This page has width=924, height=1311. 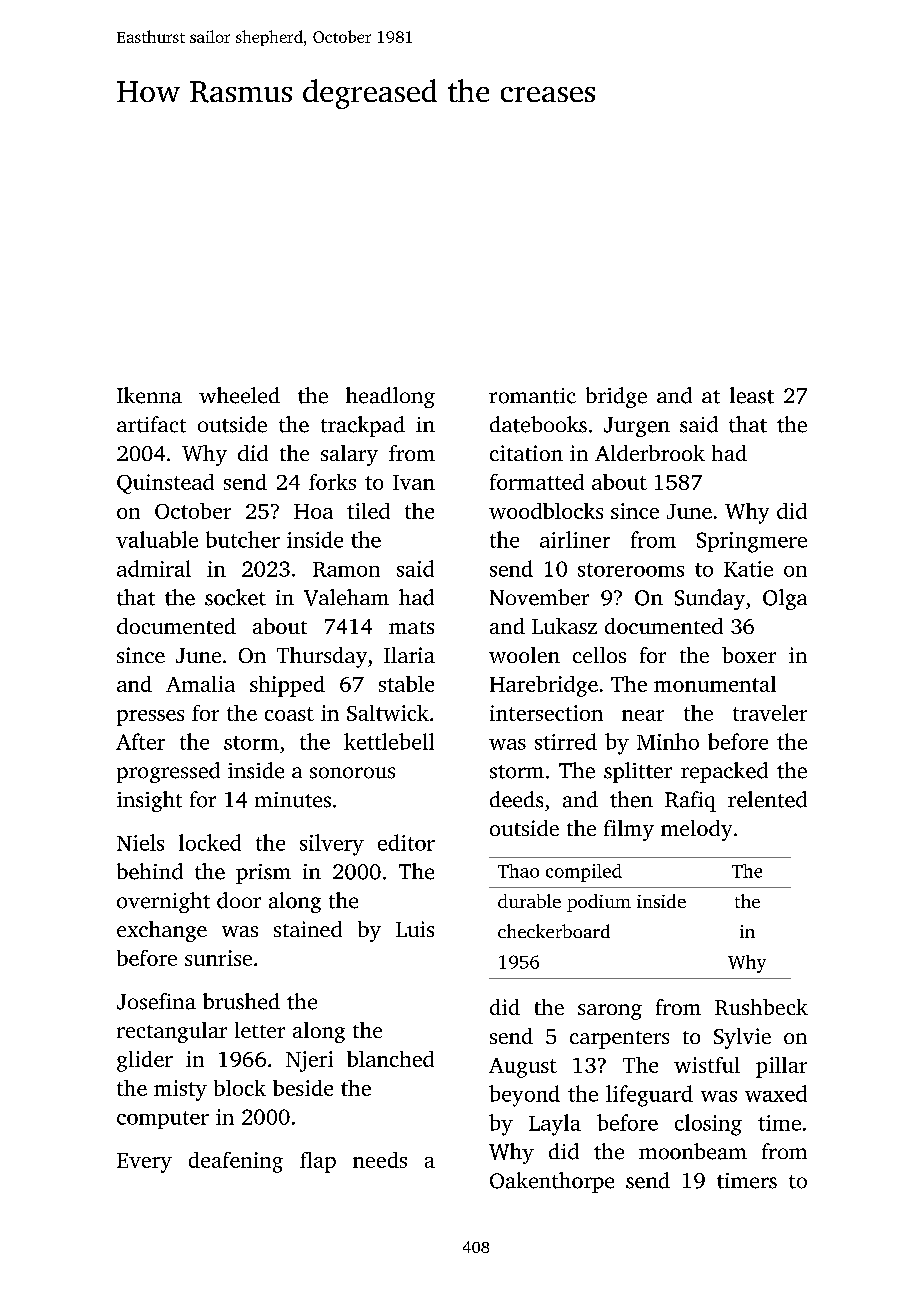 I want to click on least, so click(x=752, y=395).
